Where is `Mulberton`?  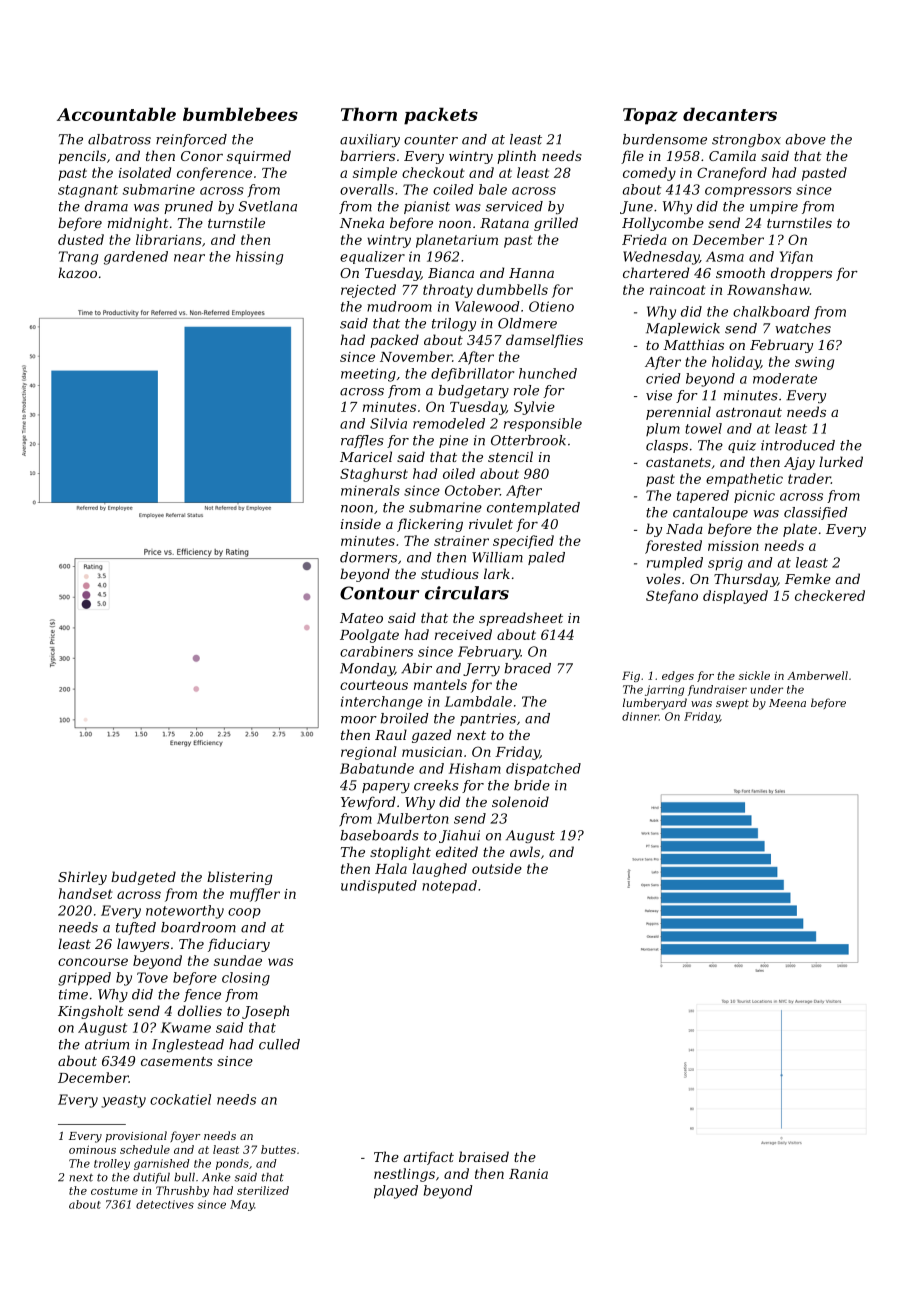
Mulberton is located at coordinates (413, 818).
